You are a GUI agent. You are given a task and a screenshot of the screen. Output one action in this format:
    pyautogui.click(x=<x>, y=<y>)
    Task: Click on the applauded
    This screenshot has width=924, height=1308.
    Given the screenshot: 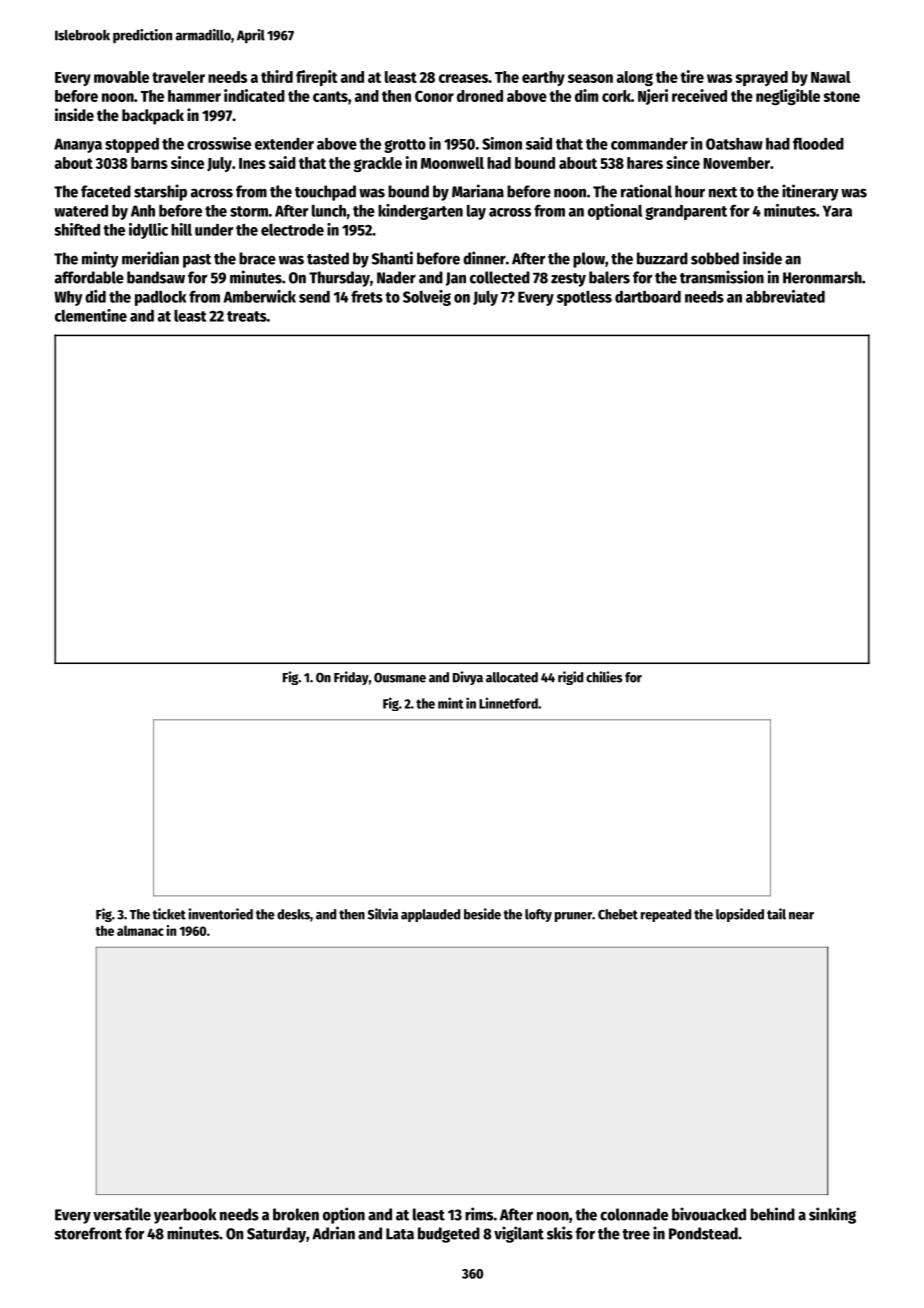 What is the action you would take?
    pyautogui.click(x=430, y=915)
